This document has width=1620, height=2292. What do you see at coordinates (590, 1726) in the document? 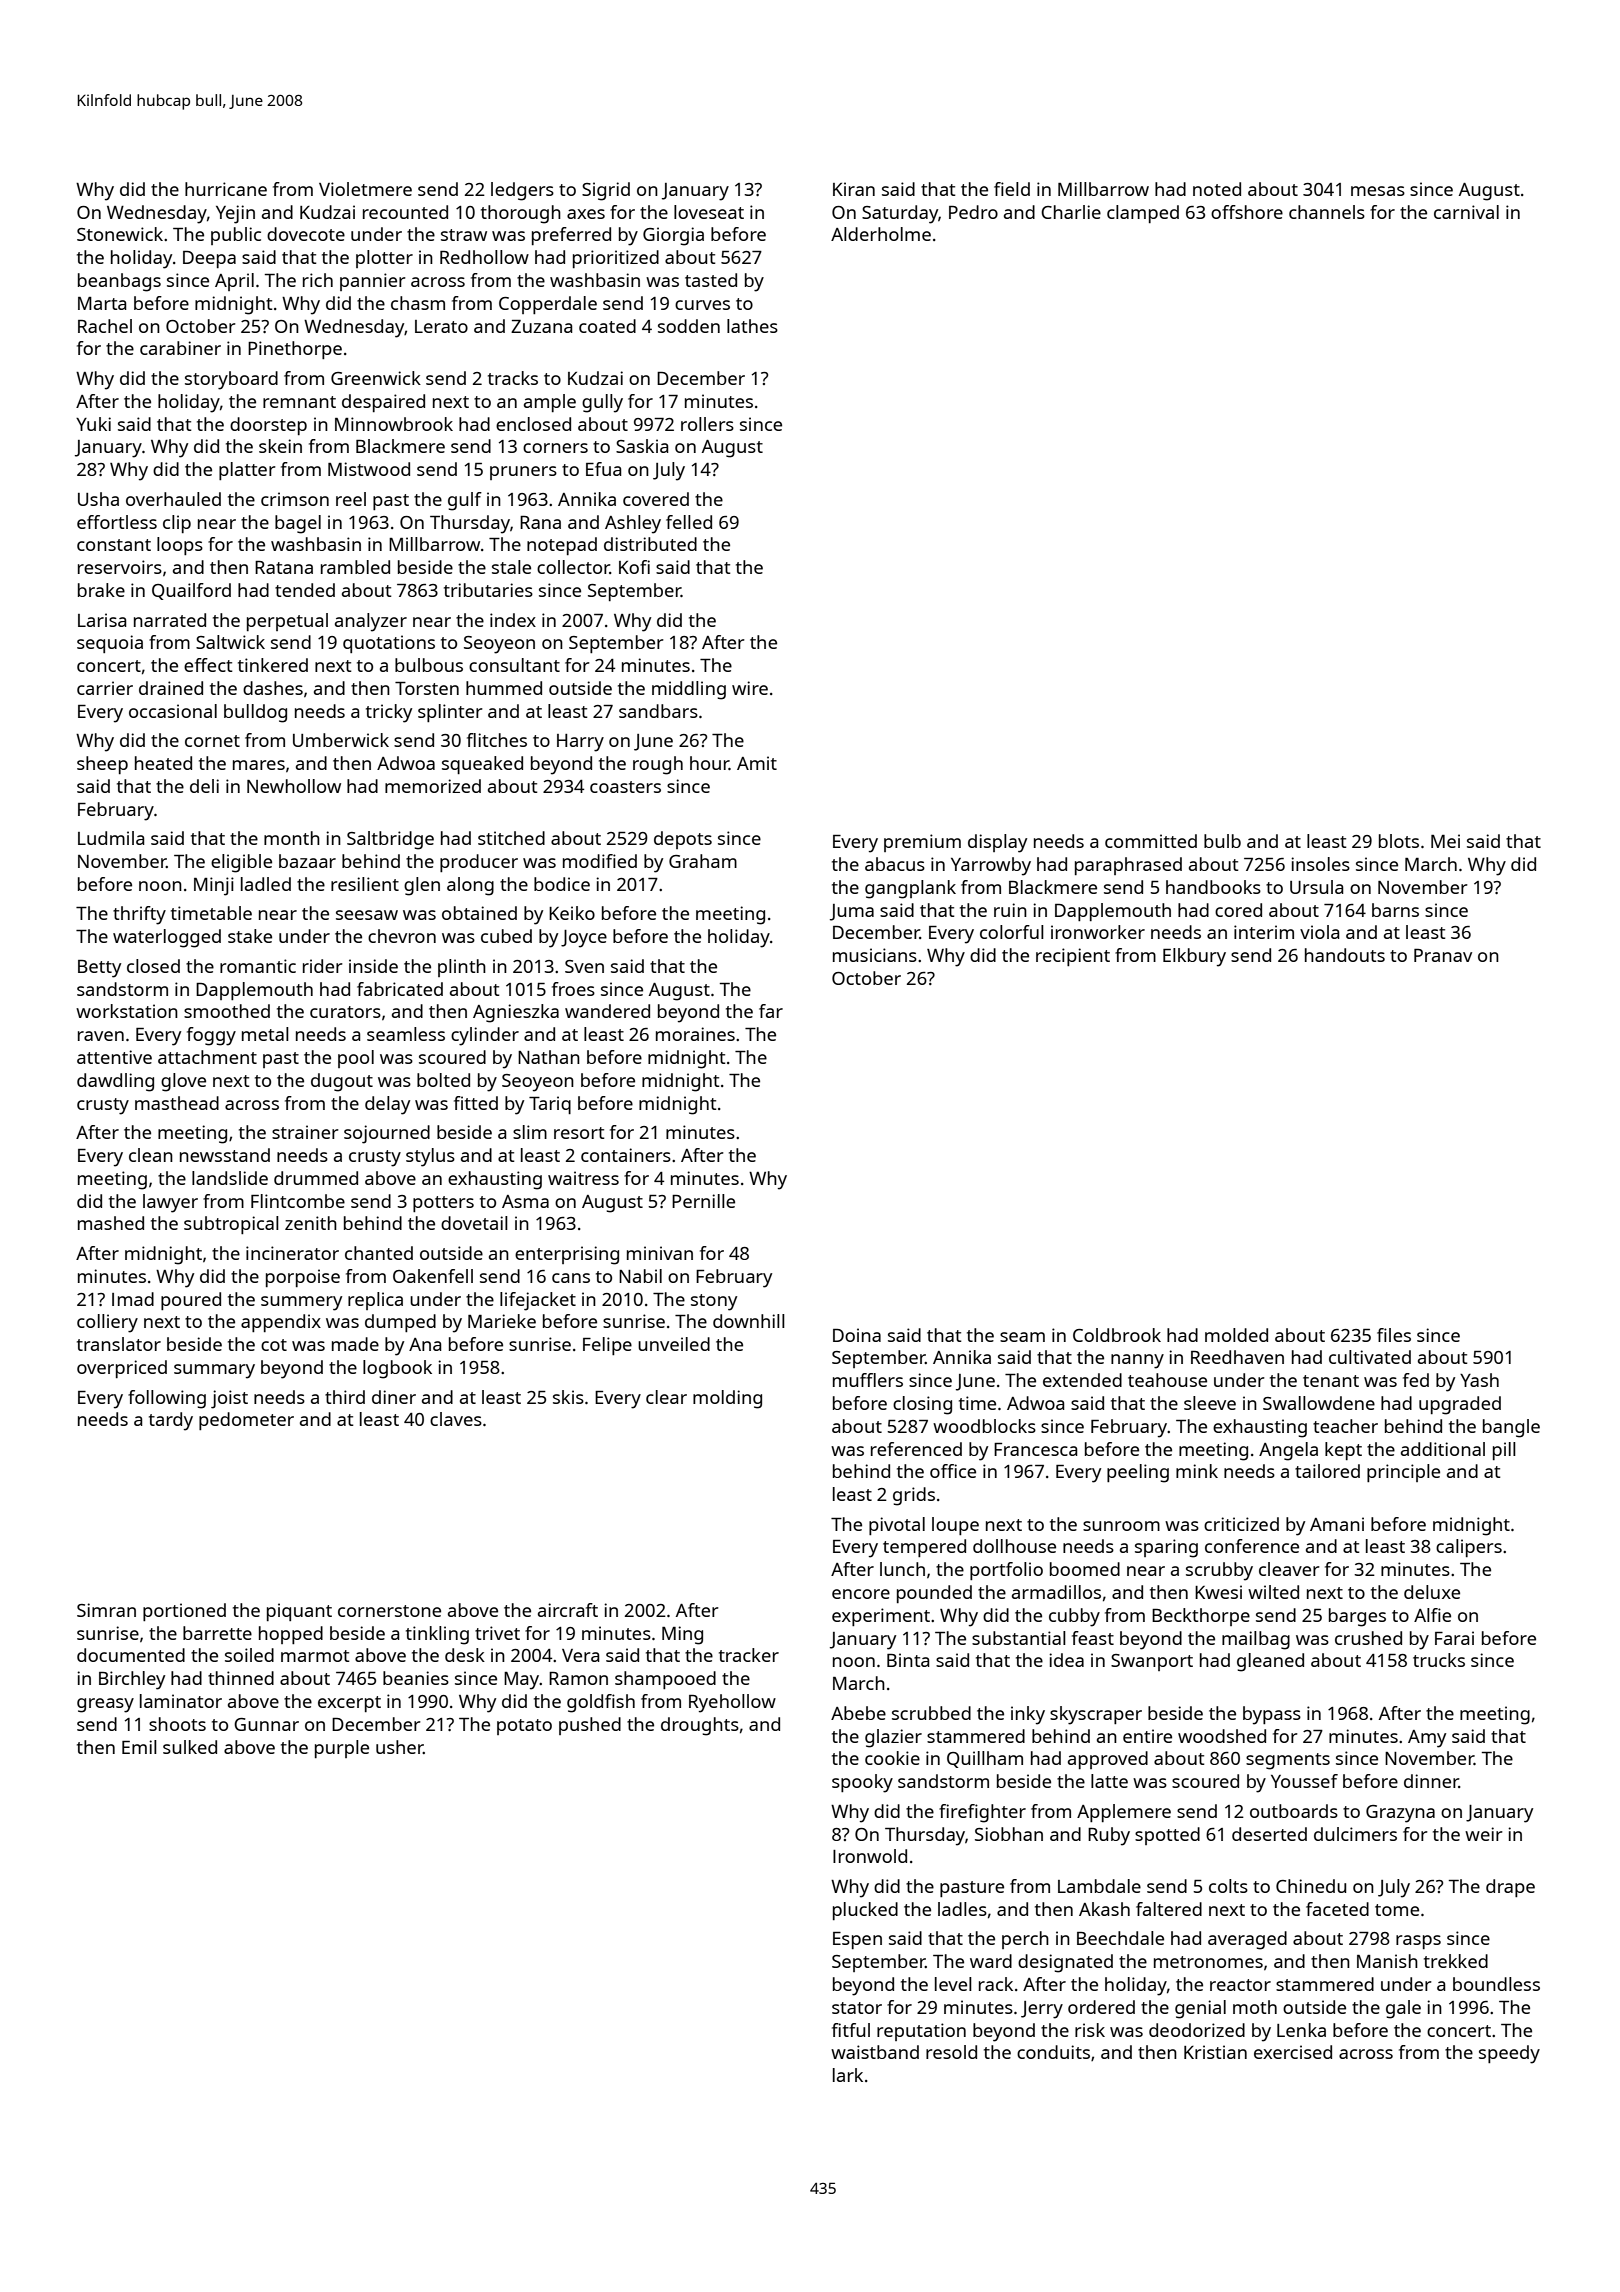
I see `pushed` at bounding box center [590, 1726].
